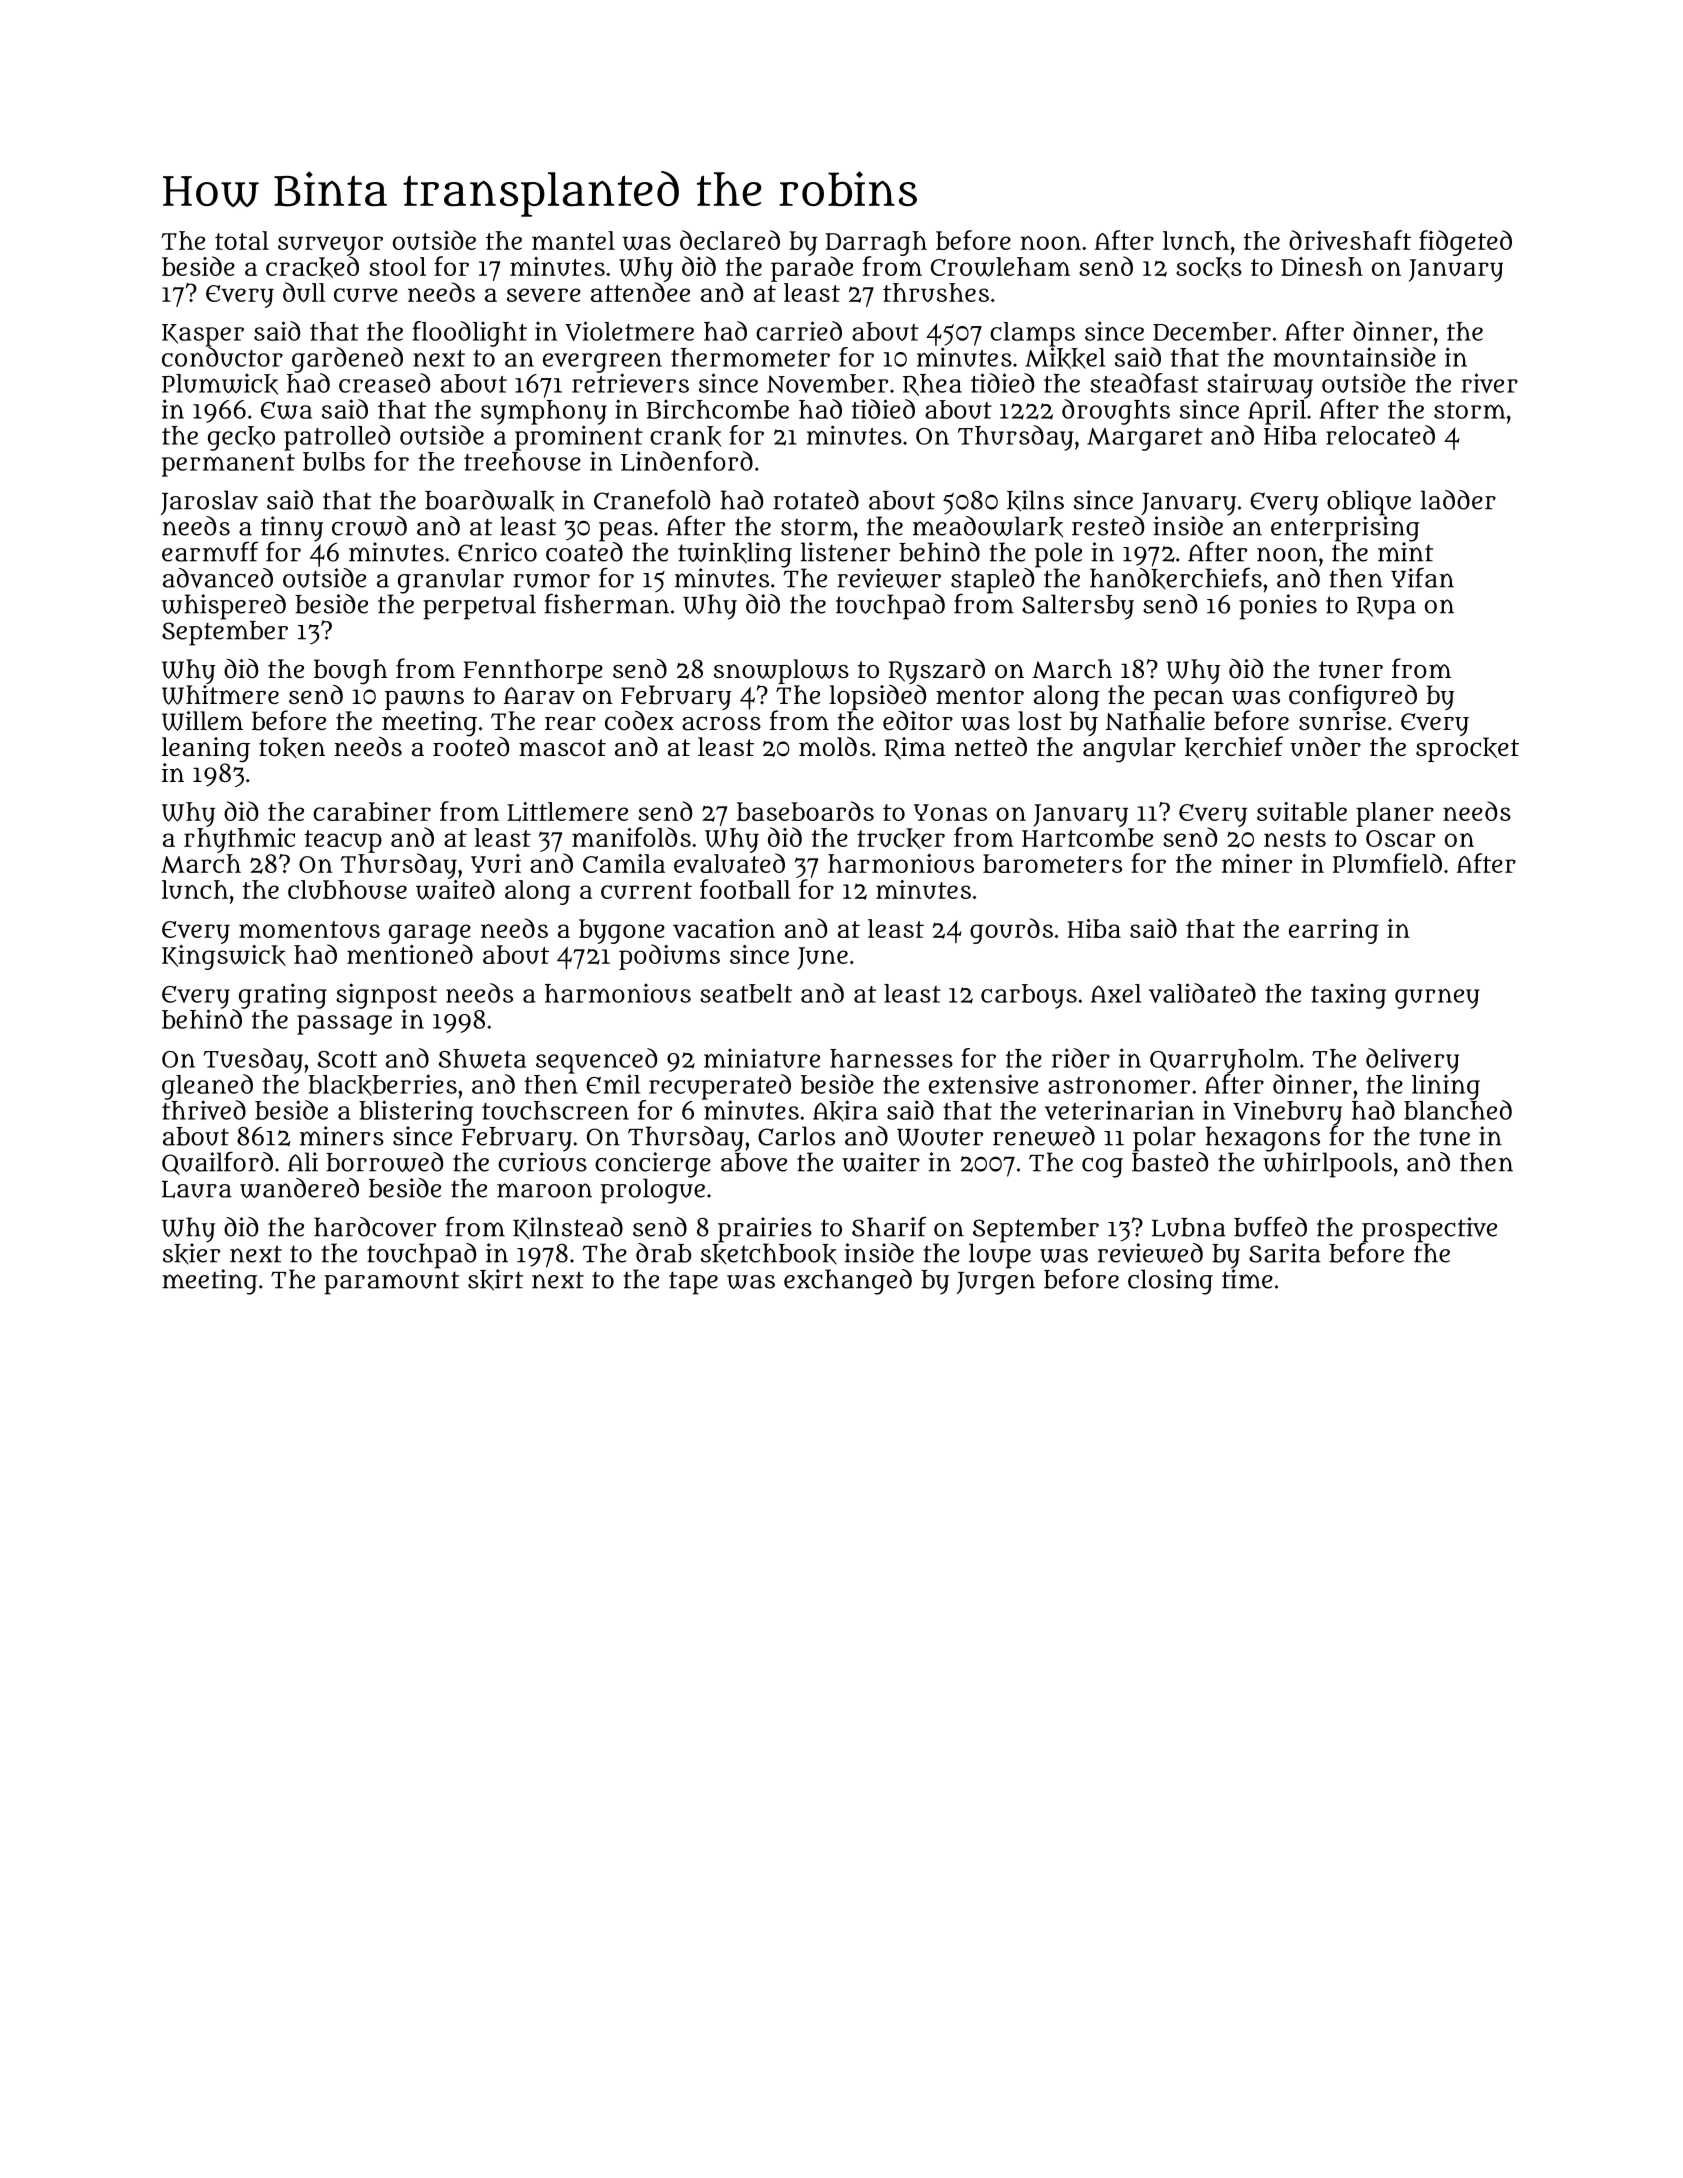 The height and width of the screenshot is (2178, 1683). Describe the element at coordinates (1129, 750) in the screenshot. I see `angular` at that location.
